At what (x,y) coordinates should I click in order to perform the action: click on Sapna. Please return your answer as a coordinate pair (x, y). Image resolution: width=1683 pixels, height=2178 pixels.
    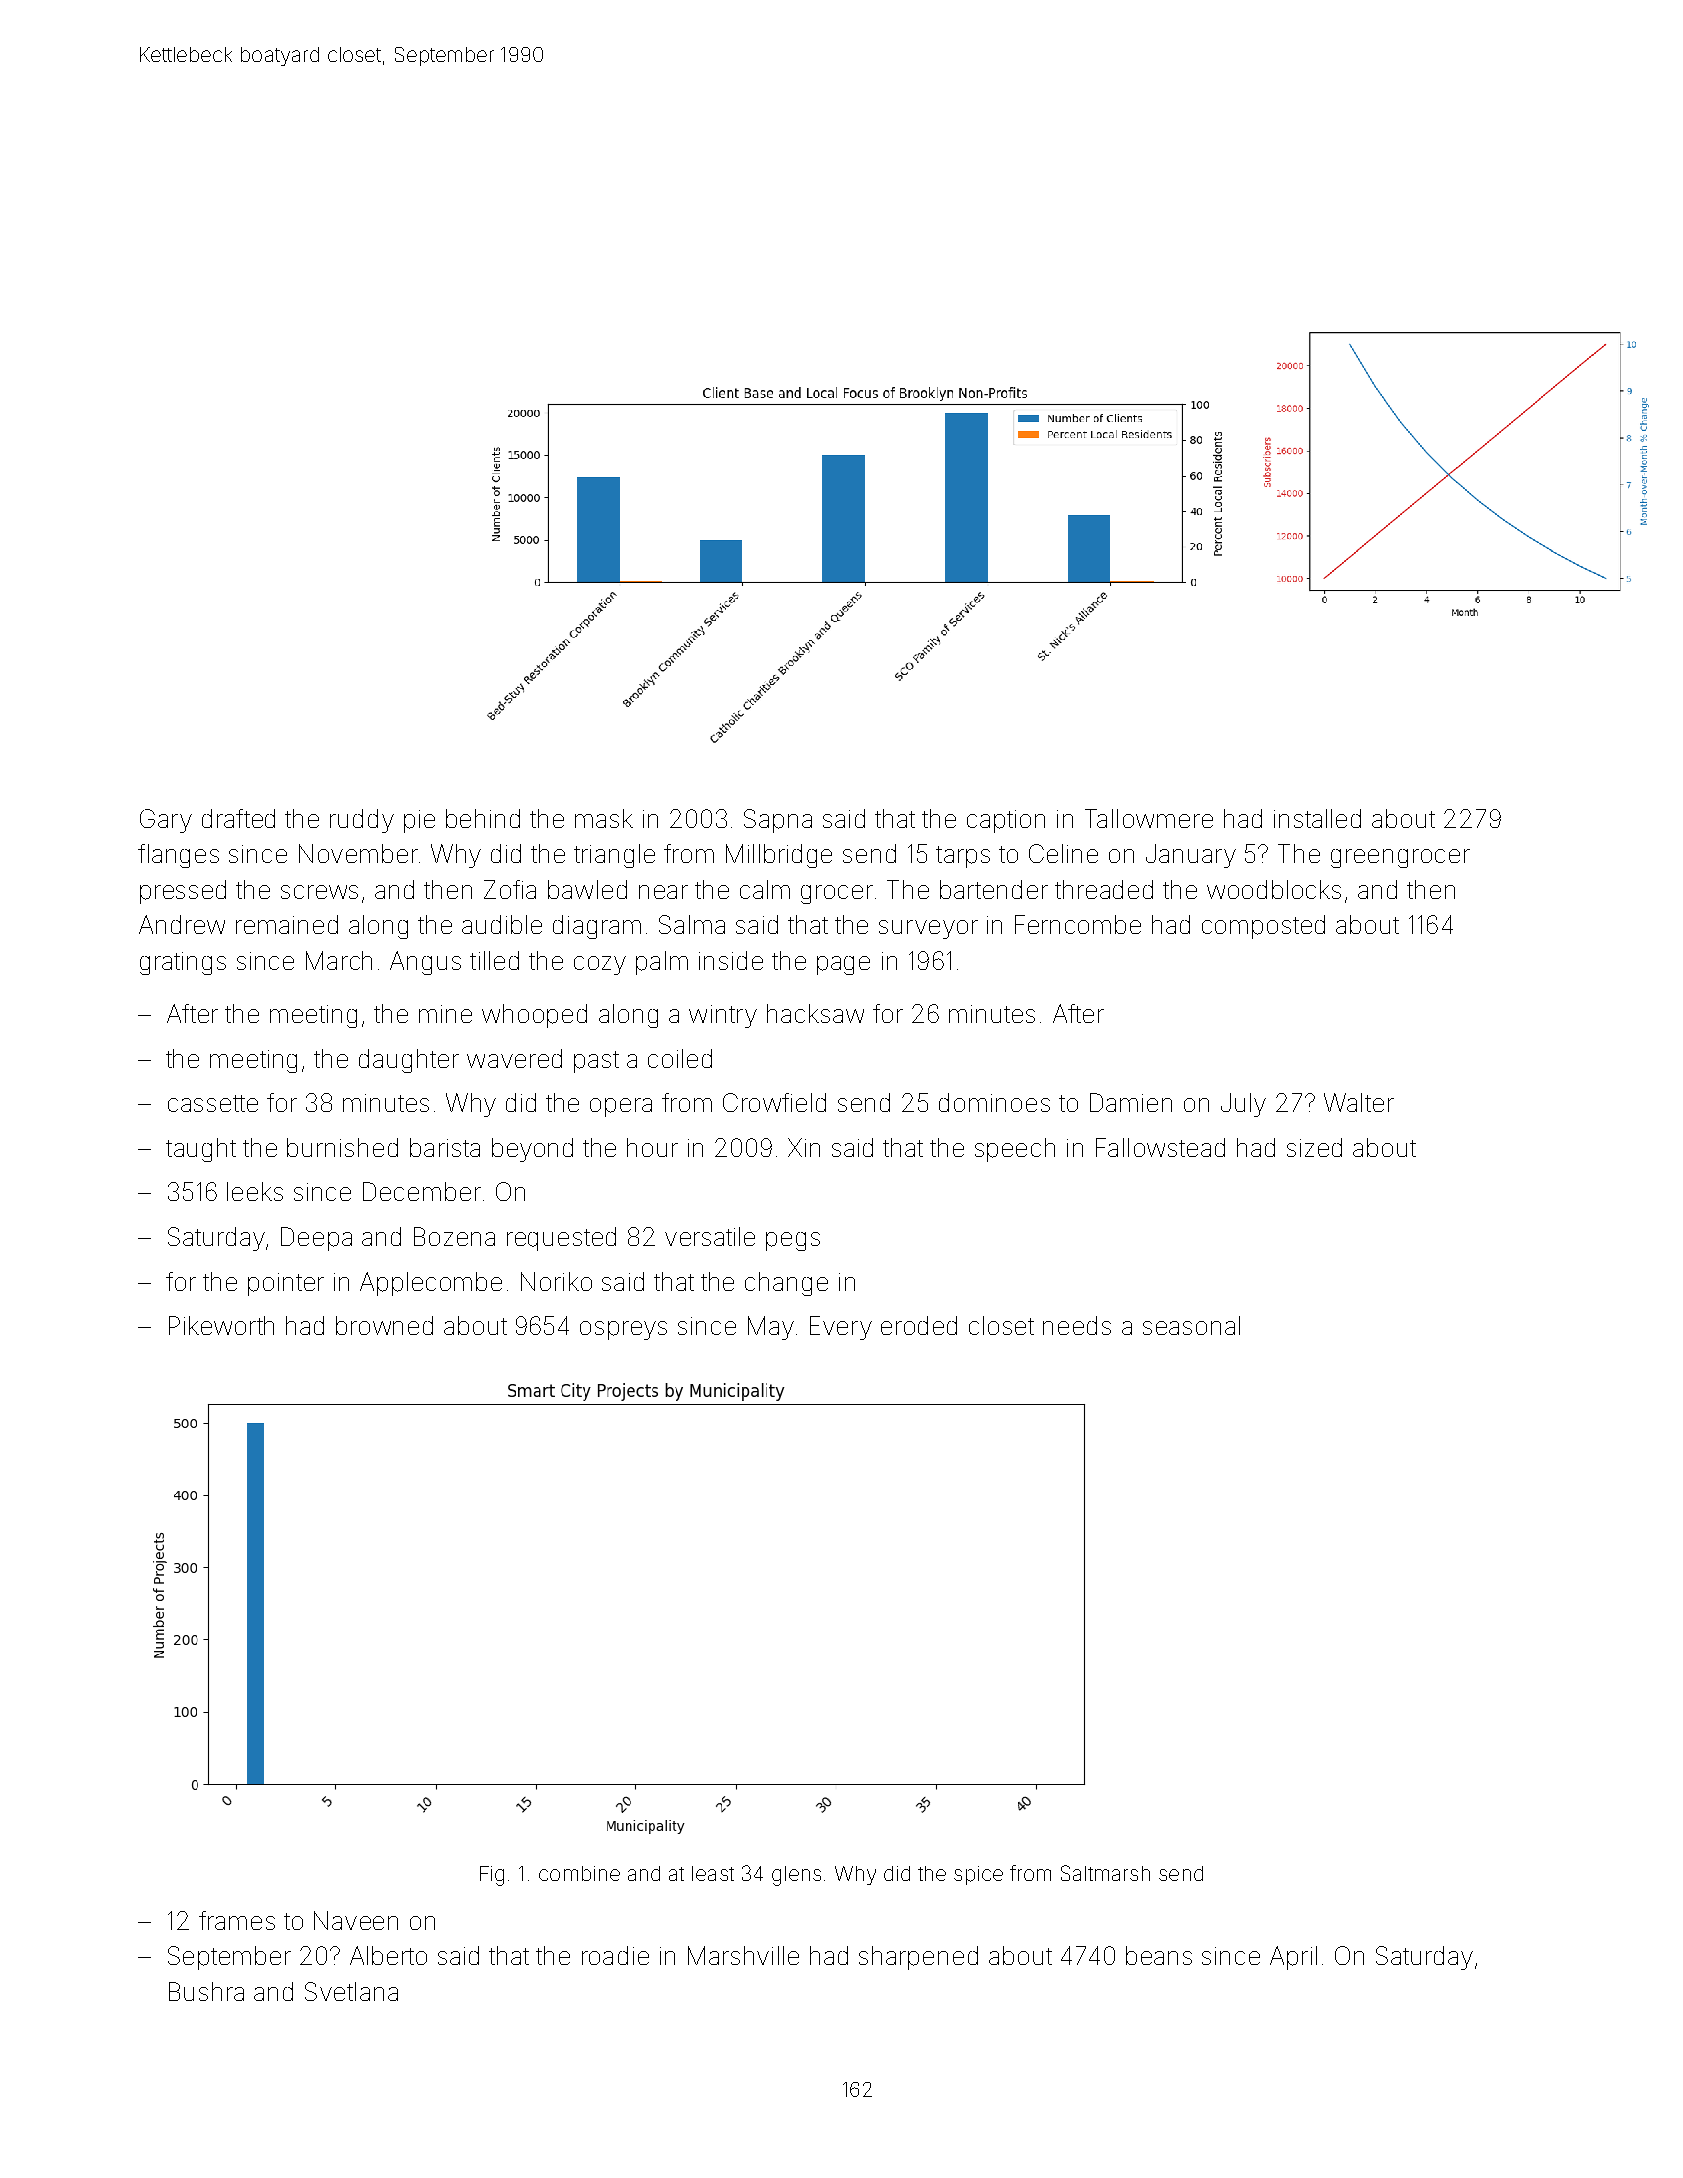
    Looking at the image, I should click on (778, 821).
